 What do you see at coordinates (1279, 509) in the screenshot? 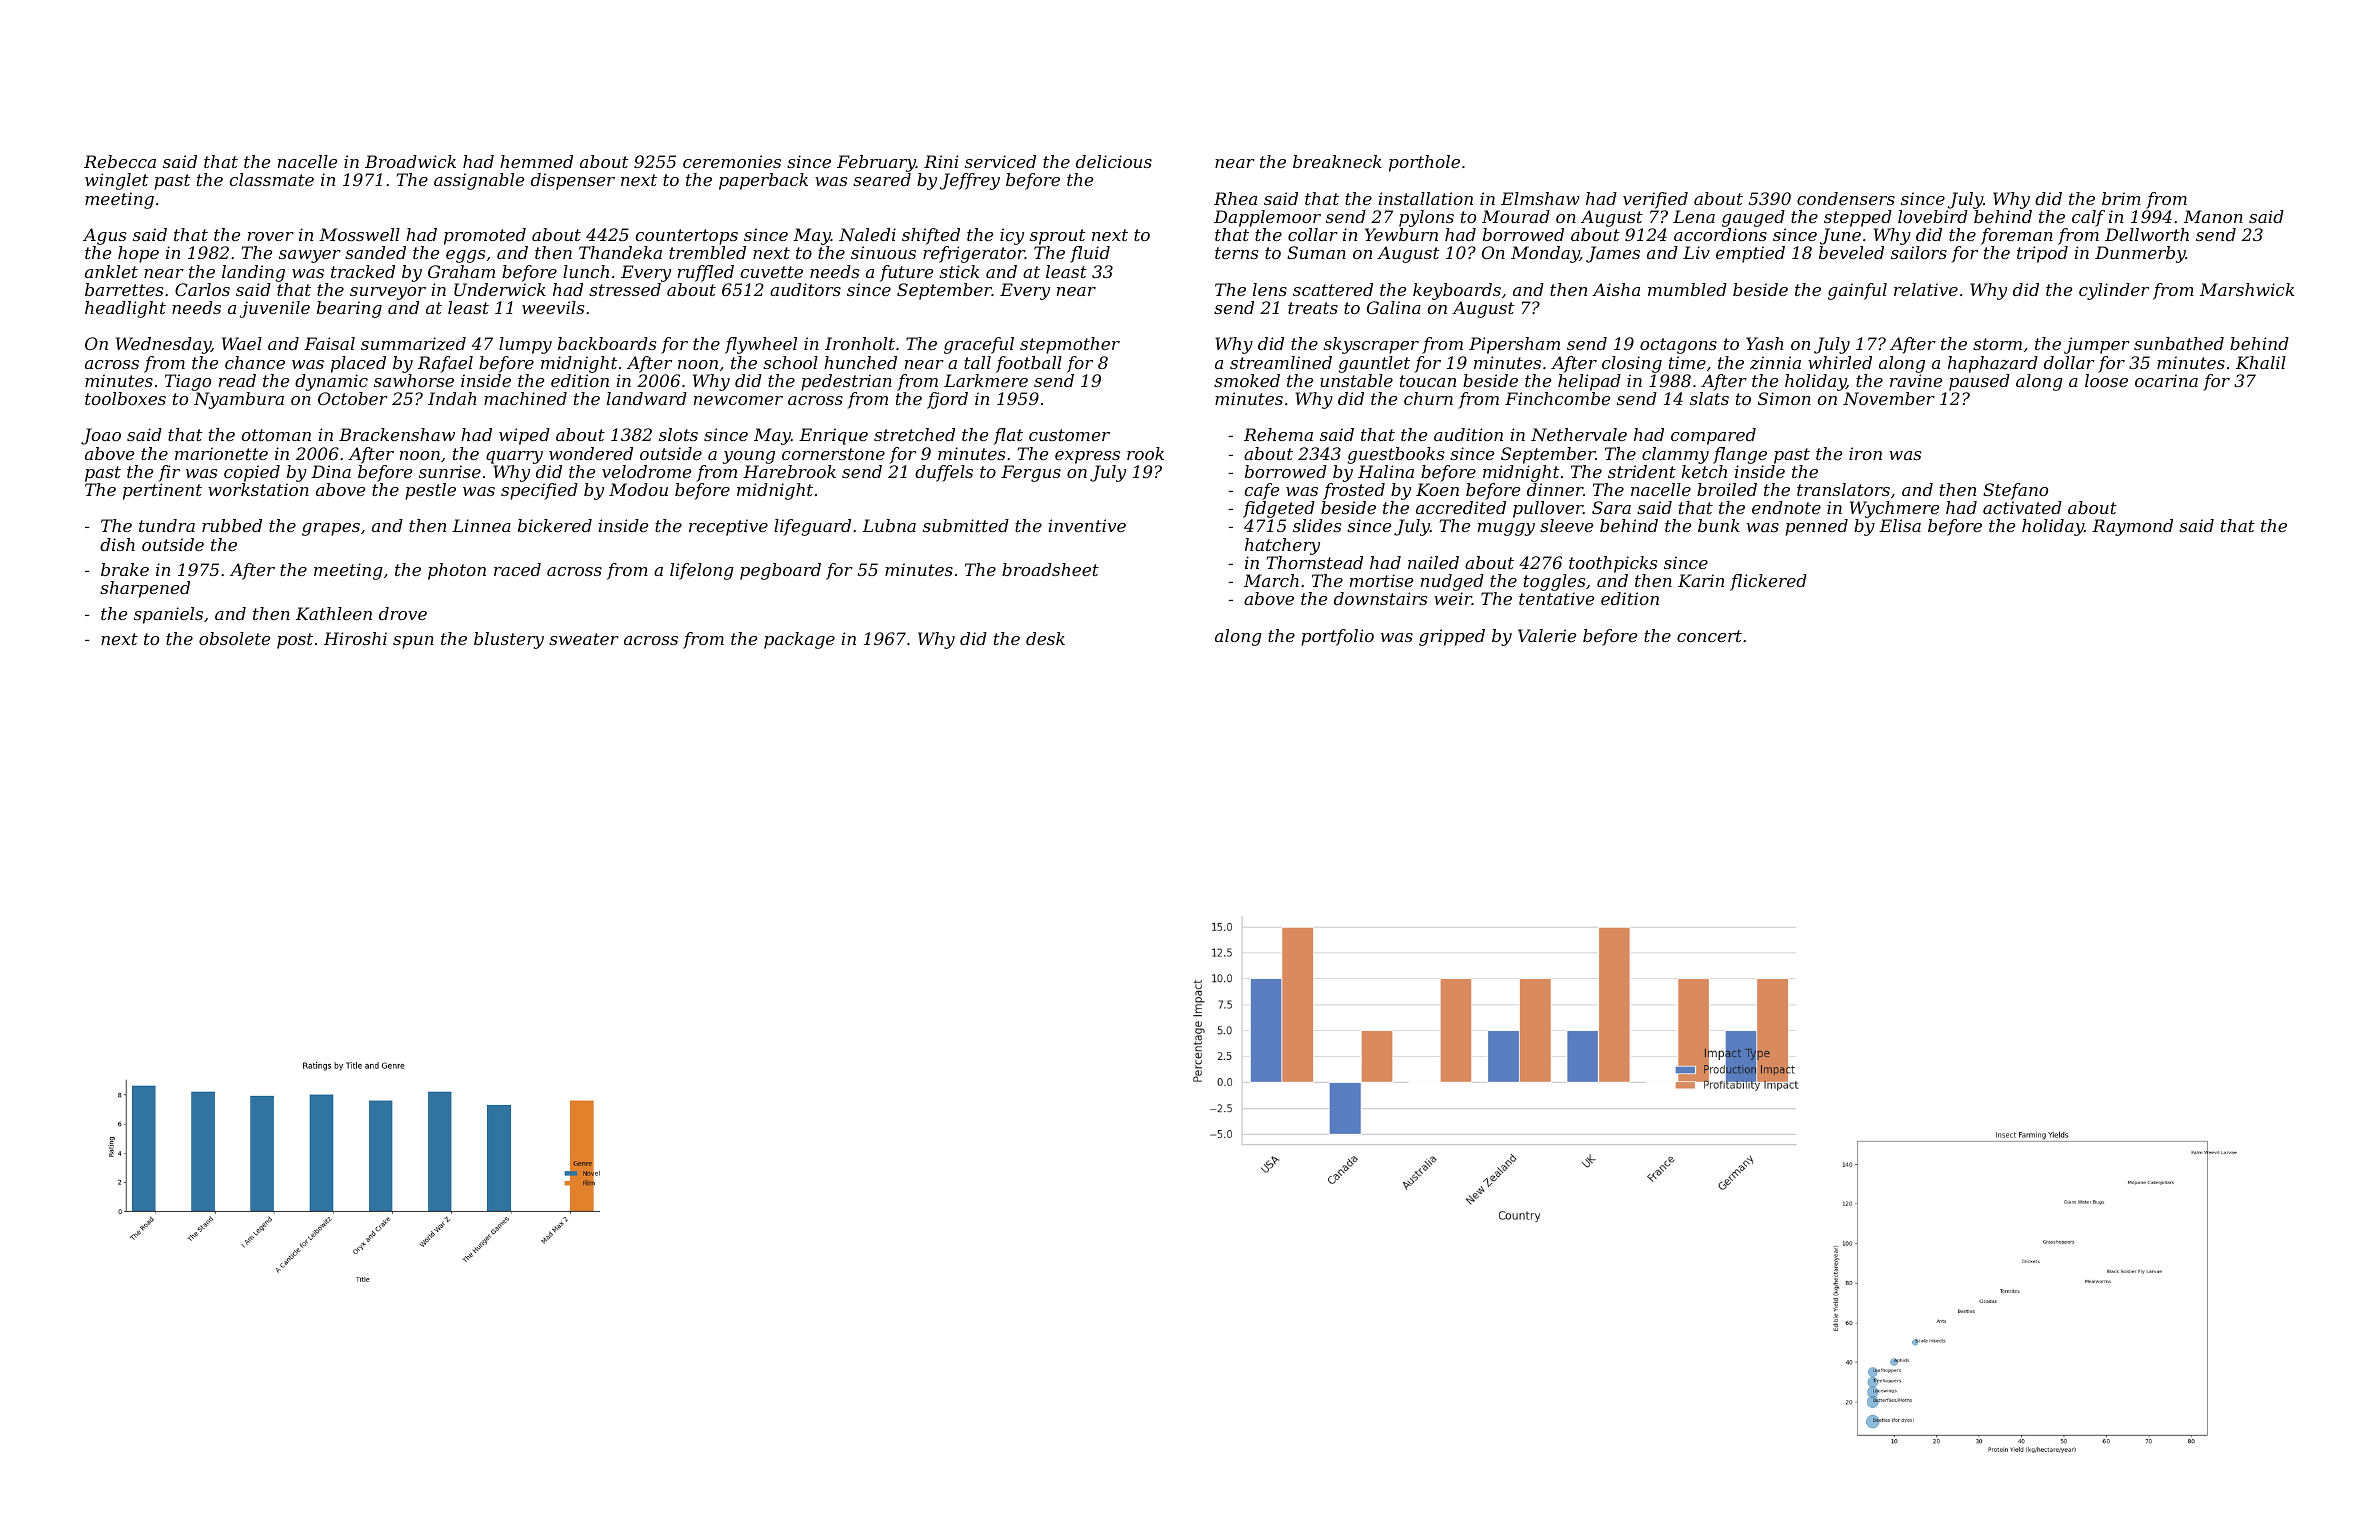
I see `fidgeted` at bounding box center [1279, 509].
